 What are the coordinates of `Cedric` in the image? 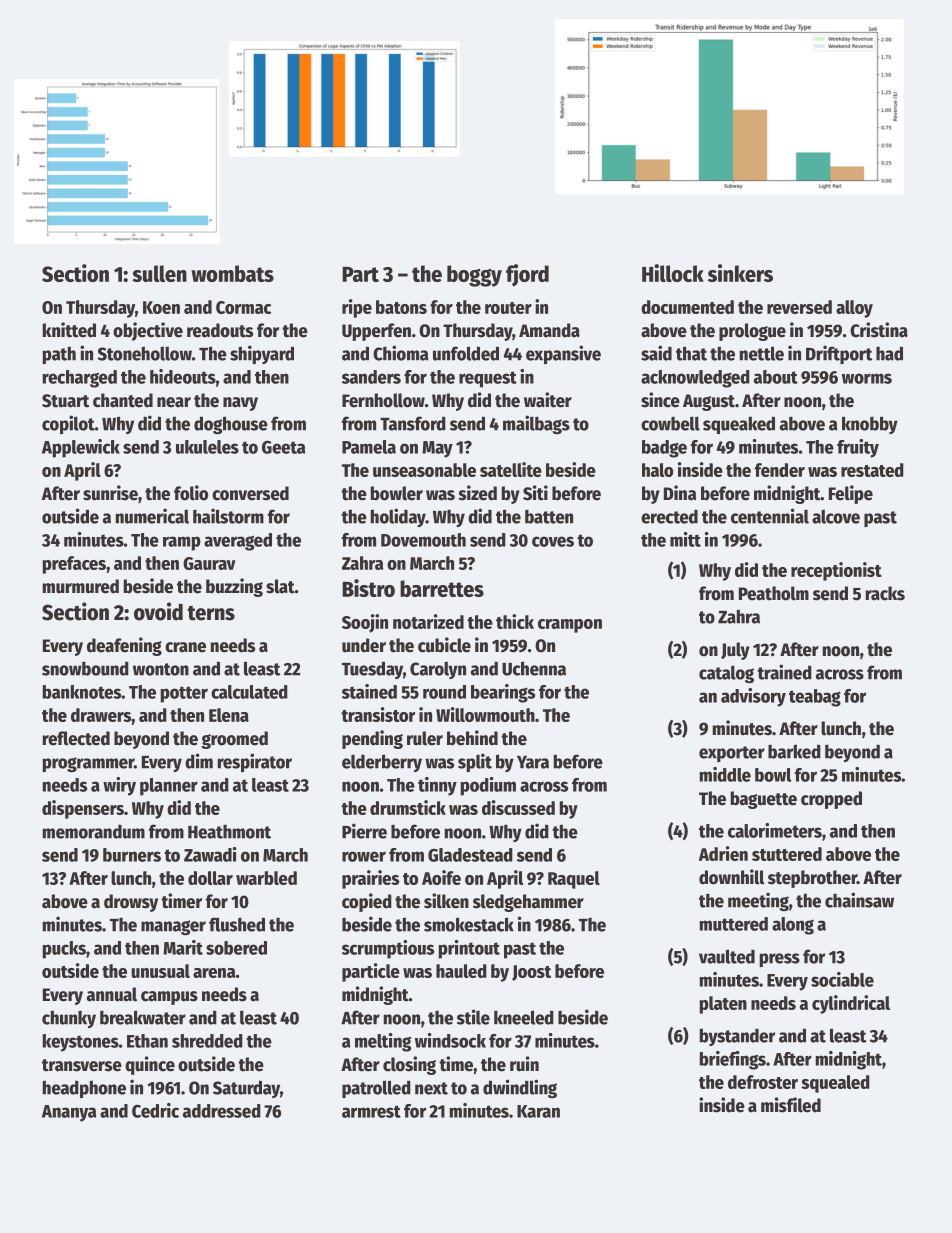 It's located at (155, 1110).
